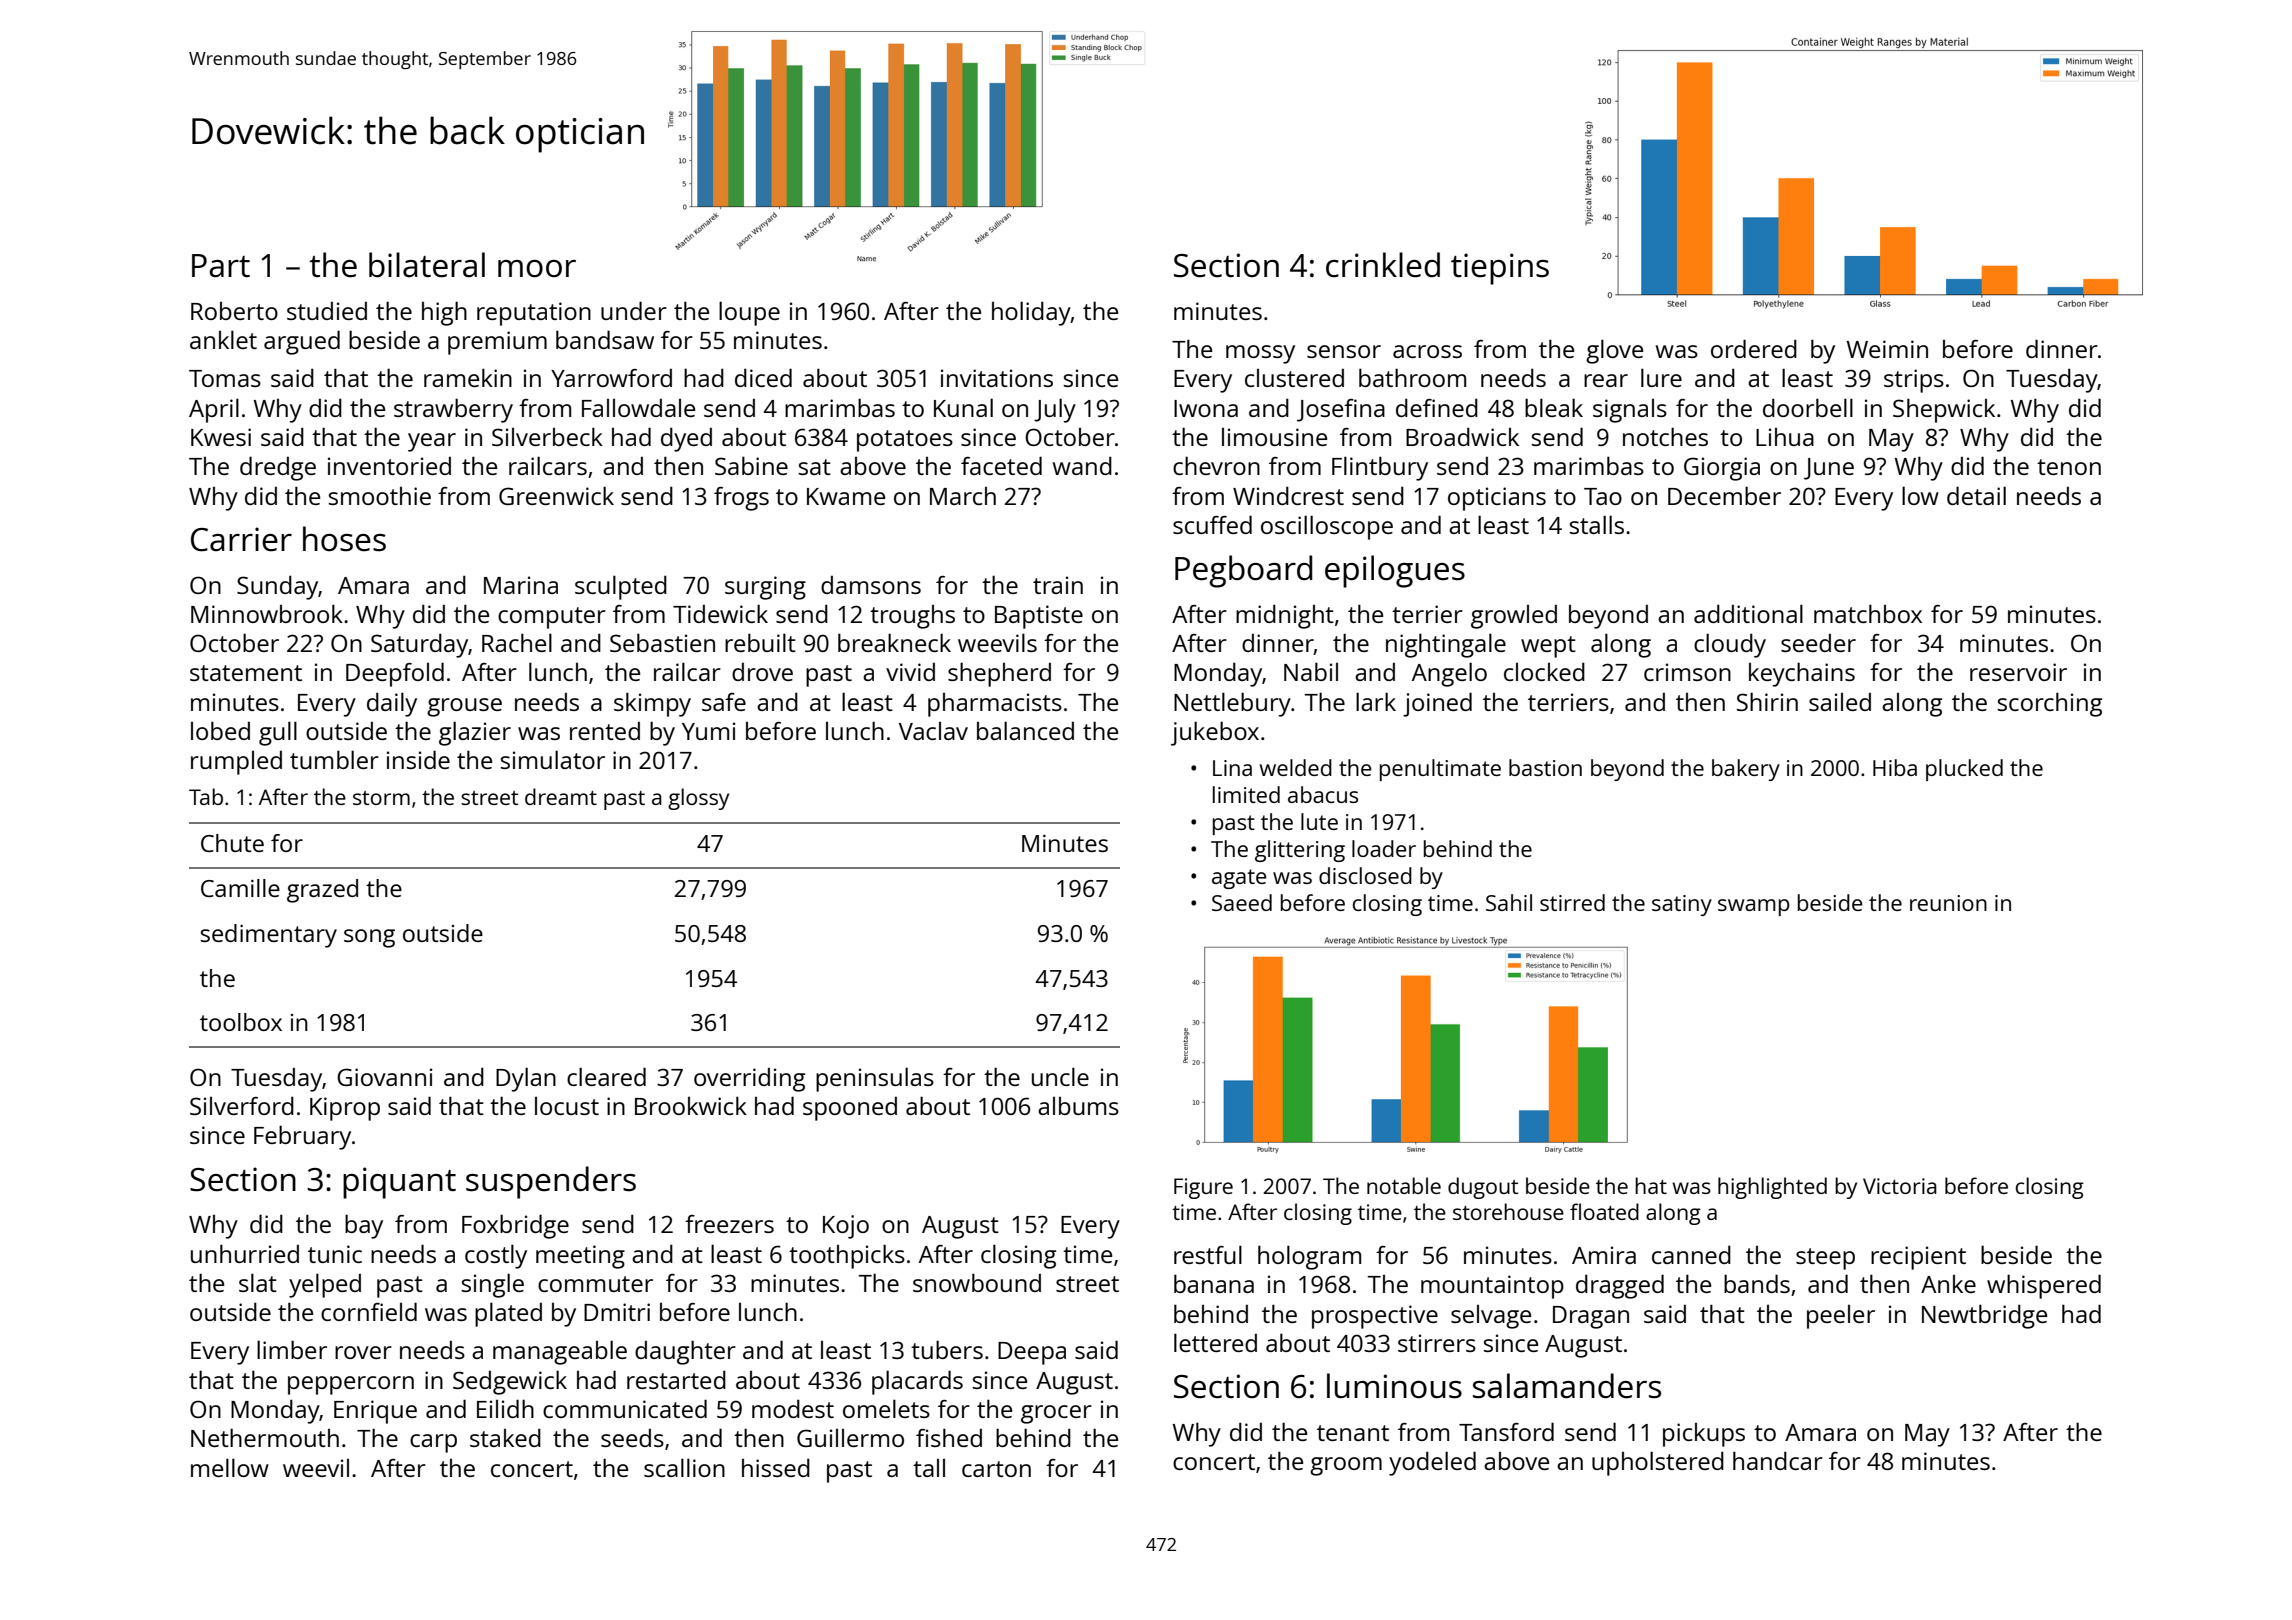 Image resolution: width=2292 pixels, height=1620 pixels. What do you see at coordinates (1274, 437) in the screenshot?
I see `limousine` at bounding box center [1274, 437].
